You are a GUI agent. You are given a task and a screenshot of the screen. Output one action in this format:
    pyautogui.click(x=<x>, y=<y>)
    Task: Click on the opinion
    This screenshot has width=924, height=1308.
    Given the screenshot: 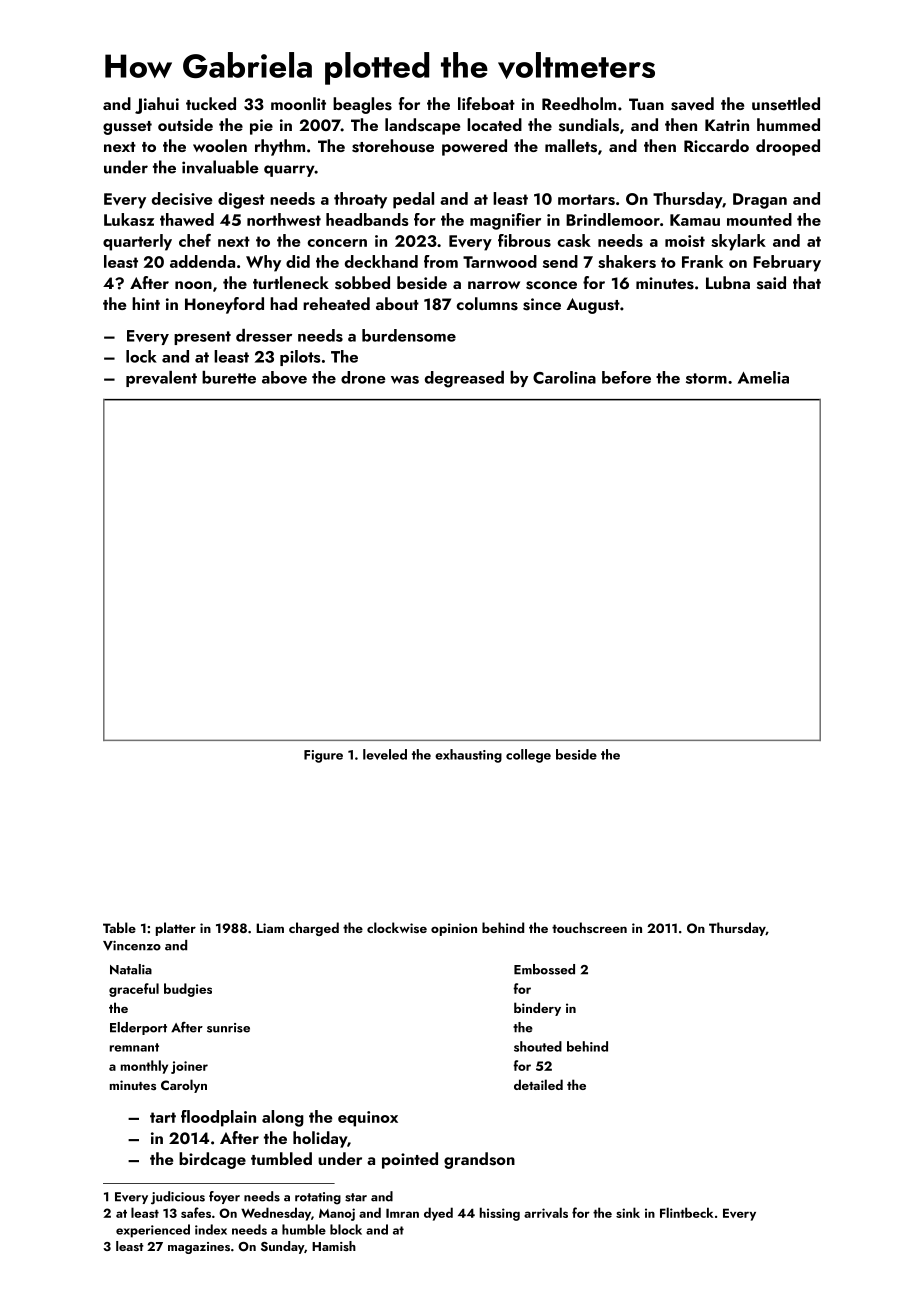 What is the action you would take?
    pyautogui.click(x=454, y=929)
